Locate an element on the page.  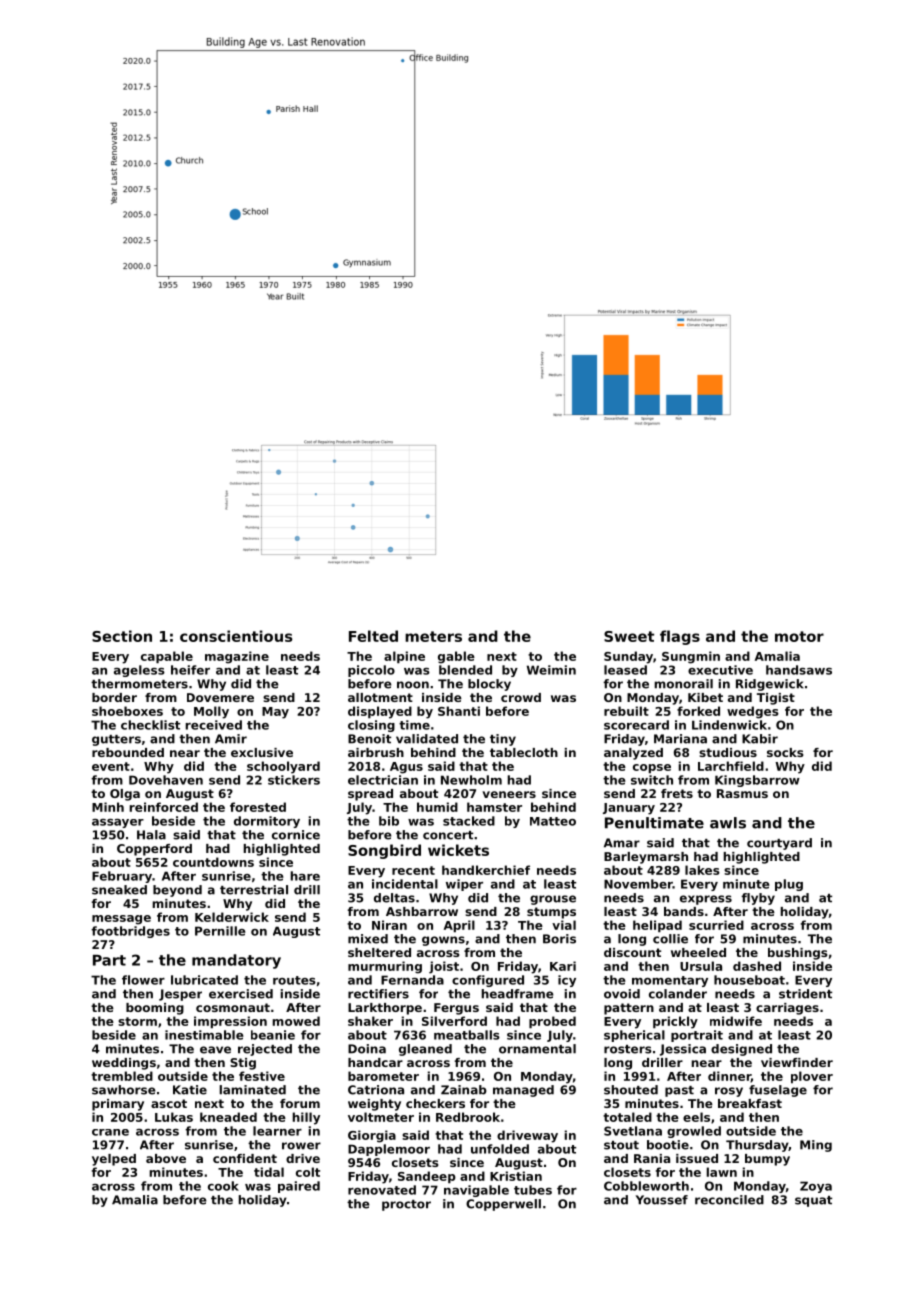
message is located at coordinates (121, 920).
